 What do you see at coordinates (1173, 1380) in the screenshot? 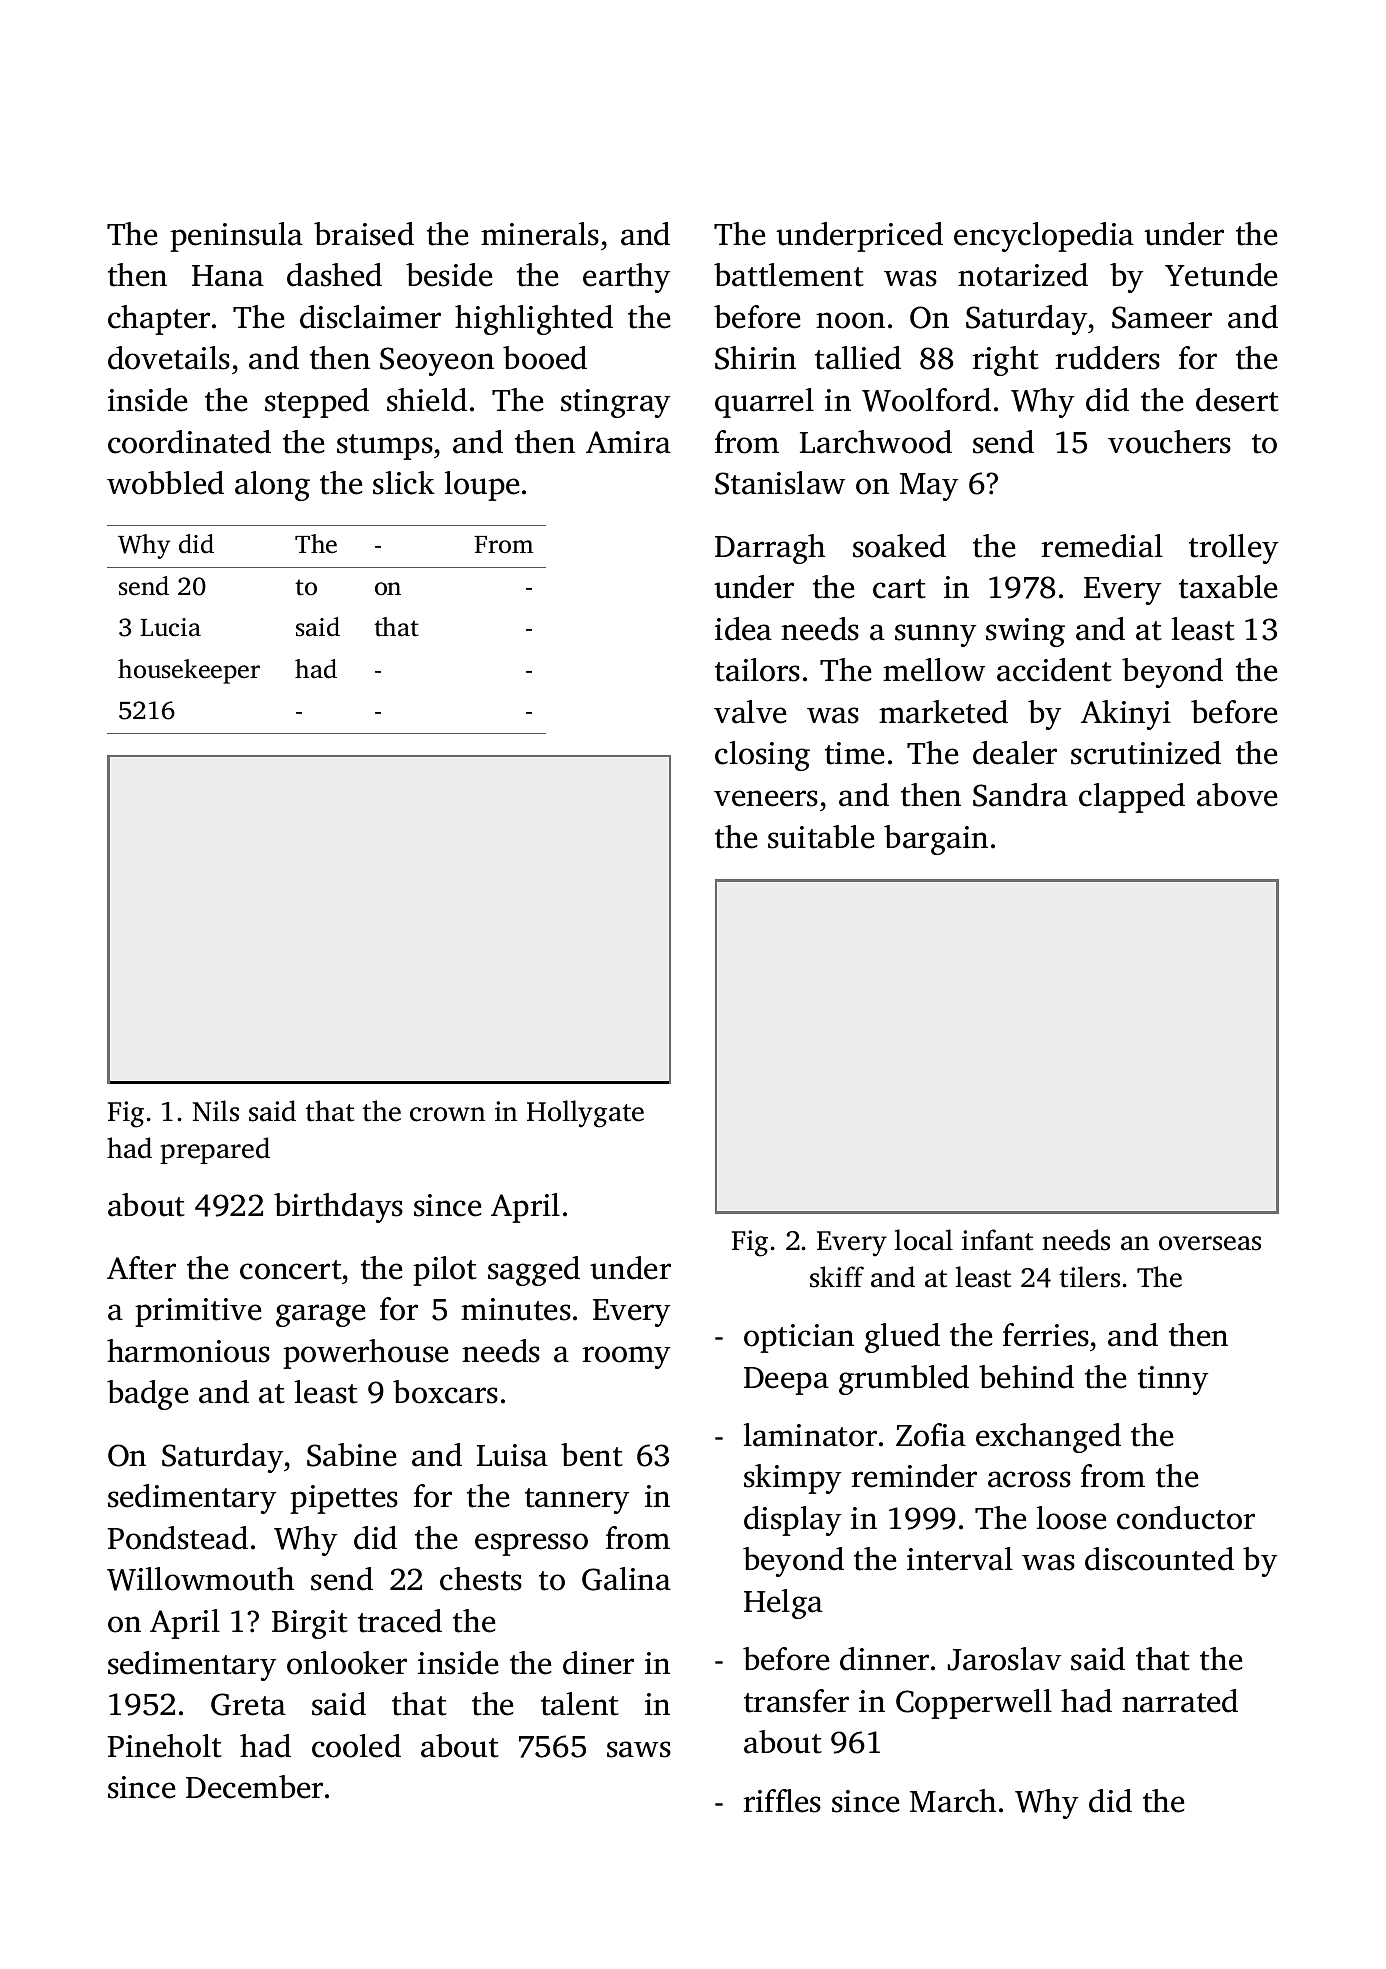
I see `tinny` at bounding box center [1173, 1380].
